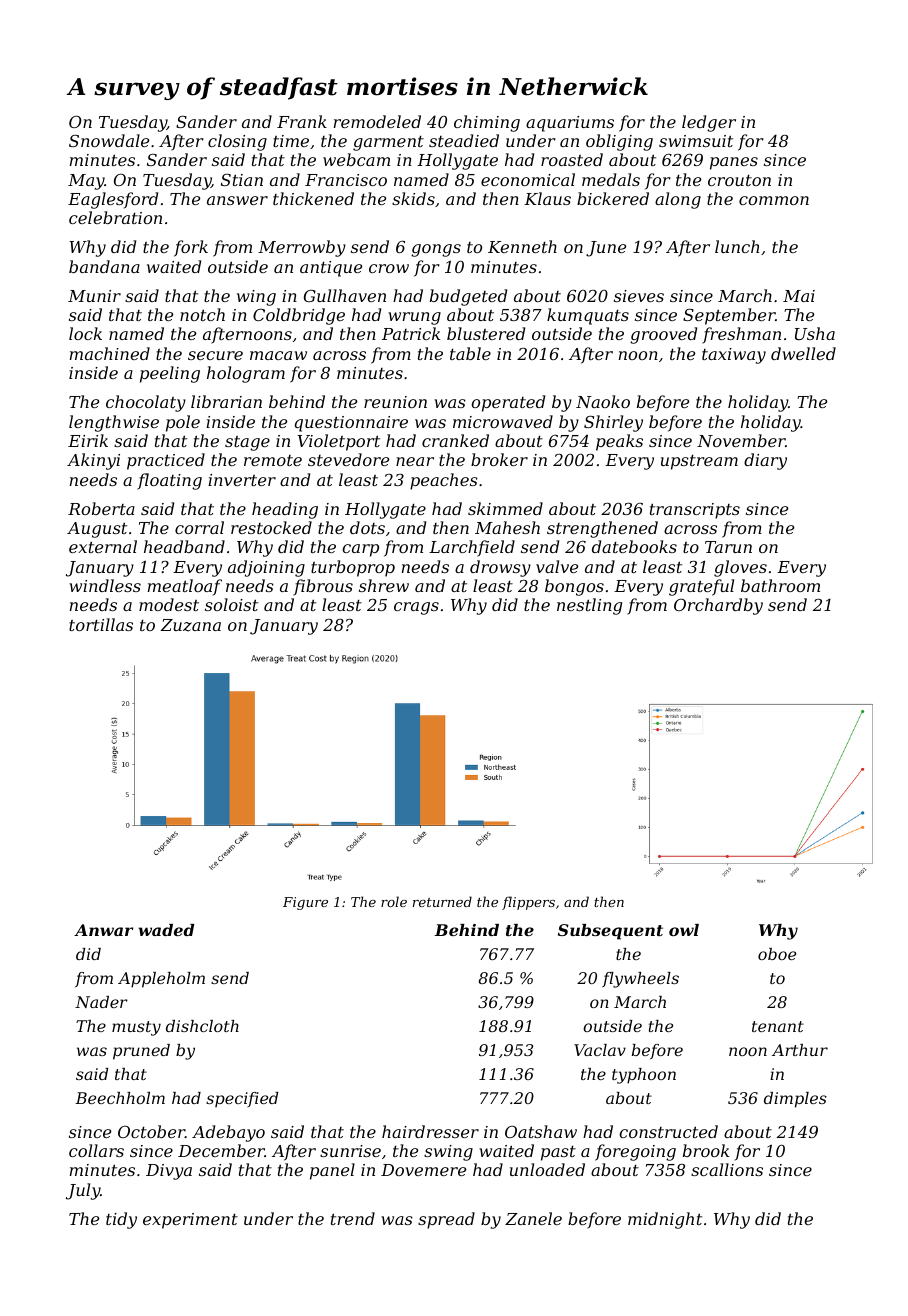 This screenshot has width=908, height=1316. Describe the element at coordinates (487, 123) in the screenshot. I see `chiming` at that location.
